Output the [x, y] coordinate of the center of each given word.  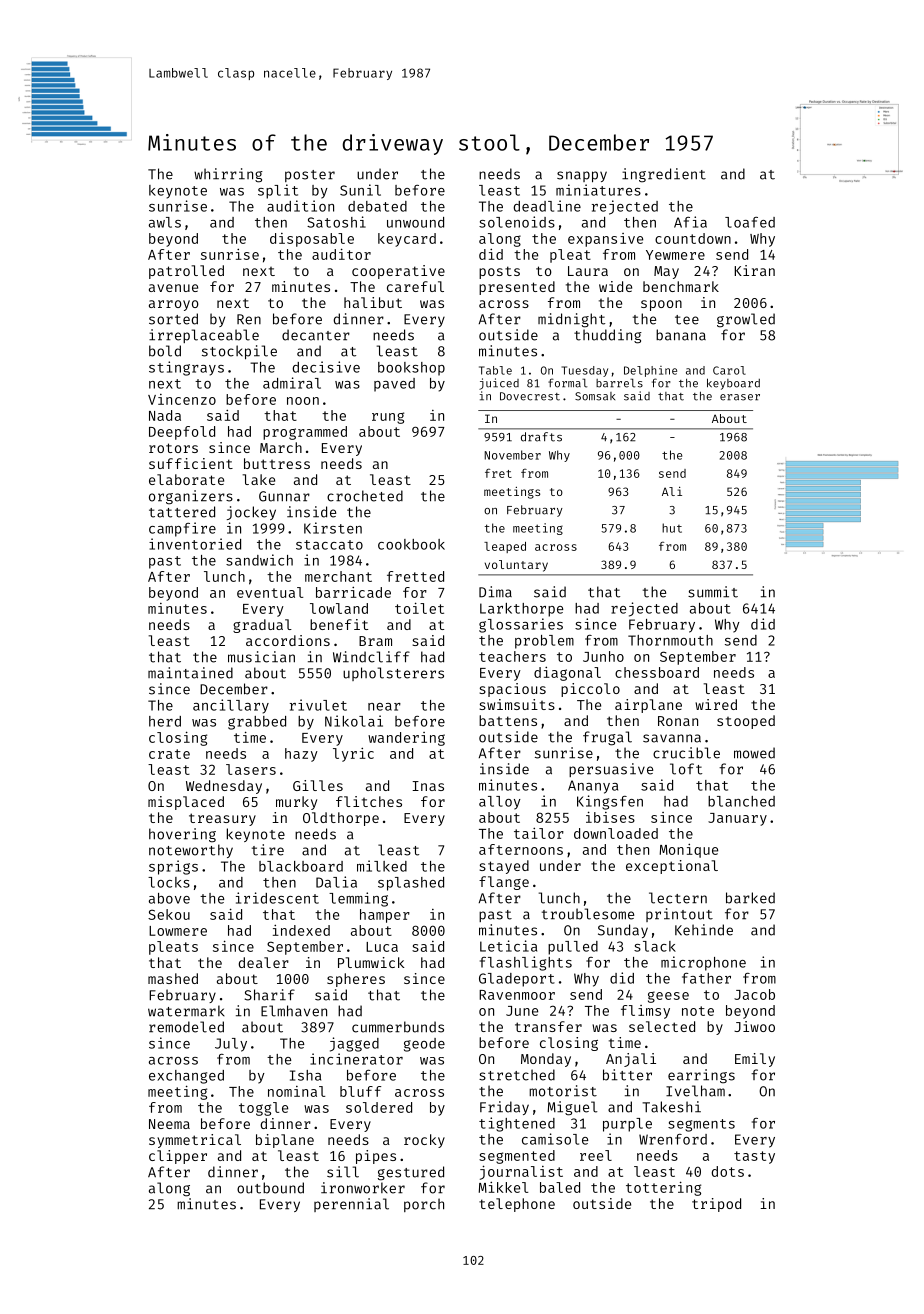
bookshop [411, 369]
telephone [517, 1205]
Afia [690, 222]
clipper [178, 1157]
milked [382, 866]
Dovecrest [530, 396]
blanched [741, 801]
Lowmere [178, 931]
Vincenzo [182, 399]
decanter [316, 335]
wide [615, 286]
